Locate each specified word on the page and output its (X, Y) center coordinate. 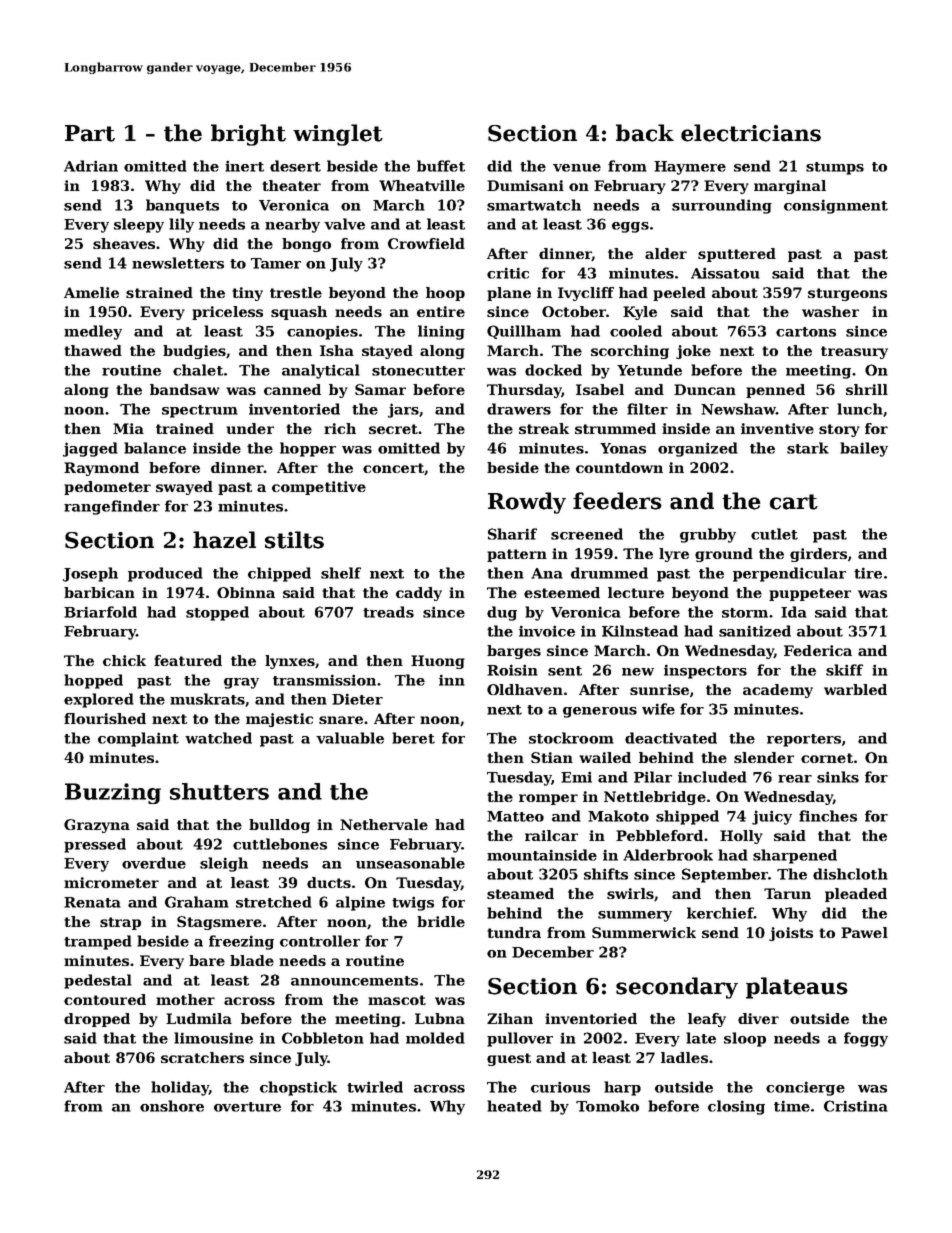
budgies (194, 352)
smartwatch (534, 205)
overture (247, 1107)
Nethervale (384, 824)
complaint (138, 739)
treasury (854, 352)
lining (441, 332)
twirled (375, 1087)
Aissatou (725, 273)
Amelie (91, 292)
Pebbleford (659, 835)
